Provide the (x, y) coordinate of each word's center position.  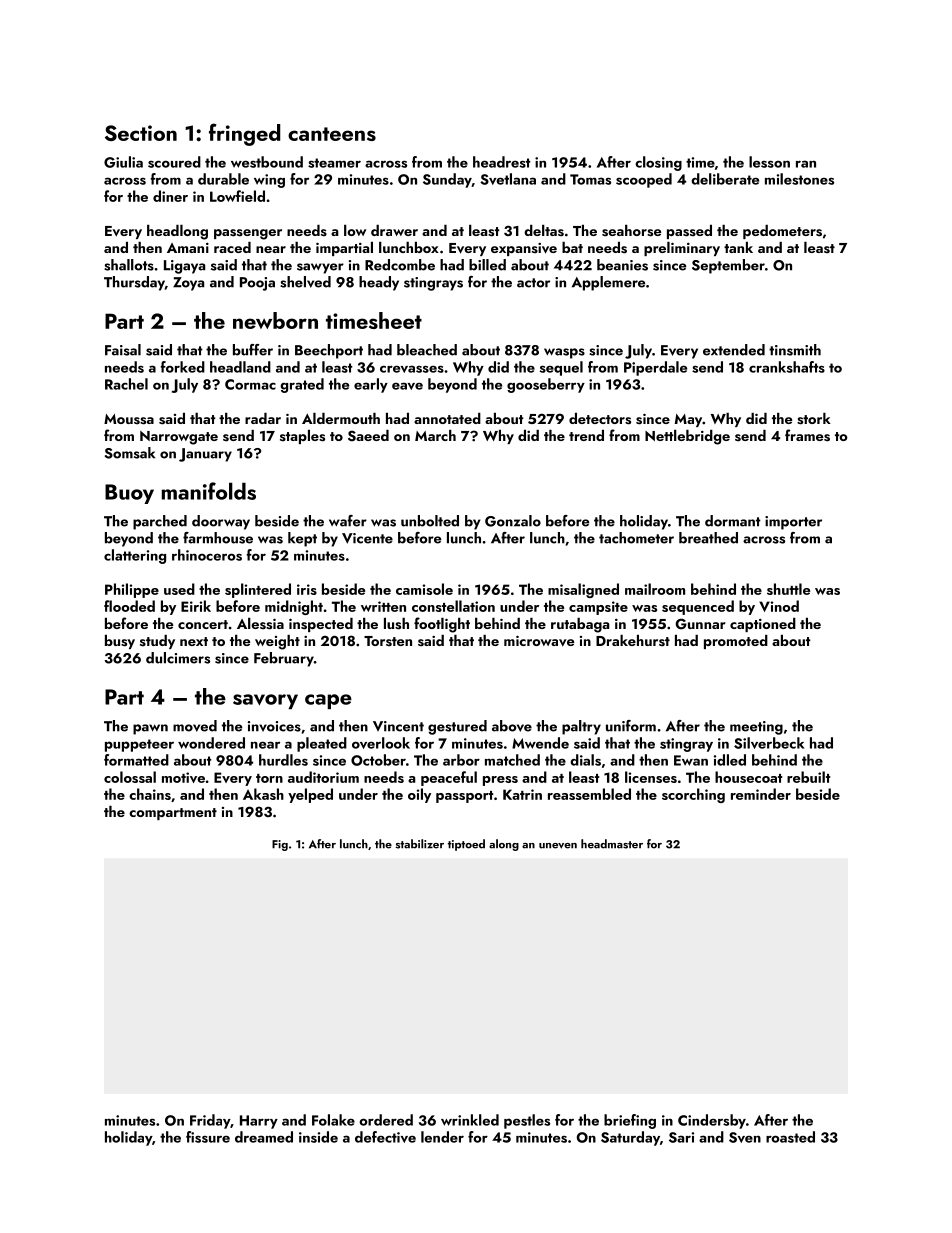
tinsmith (795, 350)
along (504, 845)
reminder (761, 794)
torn (269, 778)
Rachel (126, 384)
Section (141, 133)
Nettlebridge (687, 437)
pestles (527, 1121)
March (435, 435)
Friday (210, 1121)
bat (572, 247)
